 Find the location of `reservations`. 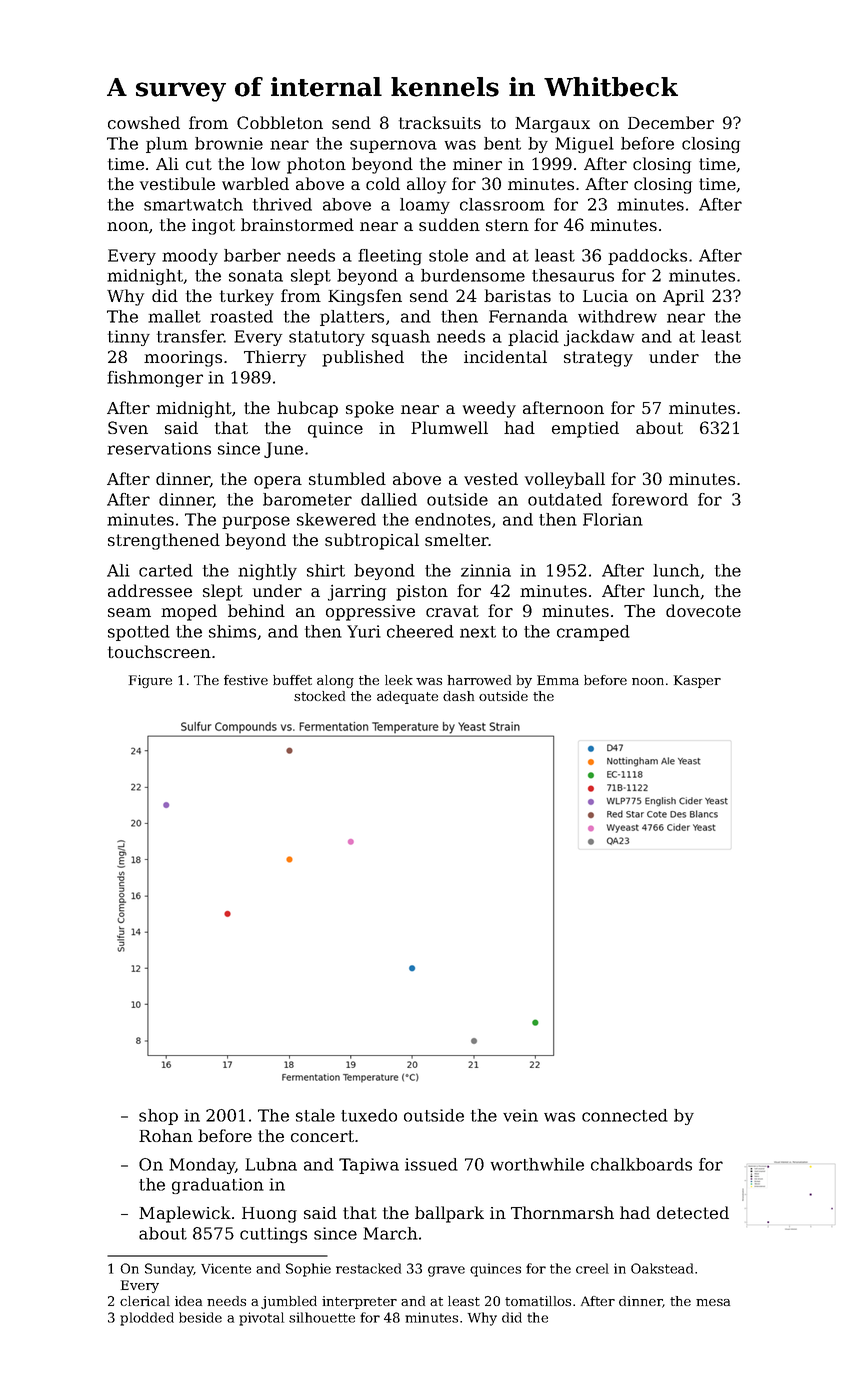

reservations is located at coordinates (159, 448).
